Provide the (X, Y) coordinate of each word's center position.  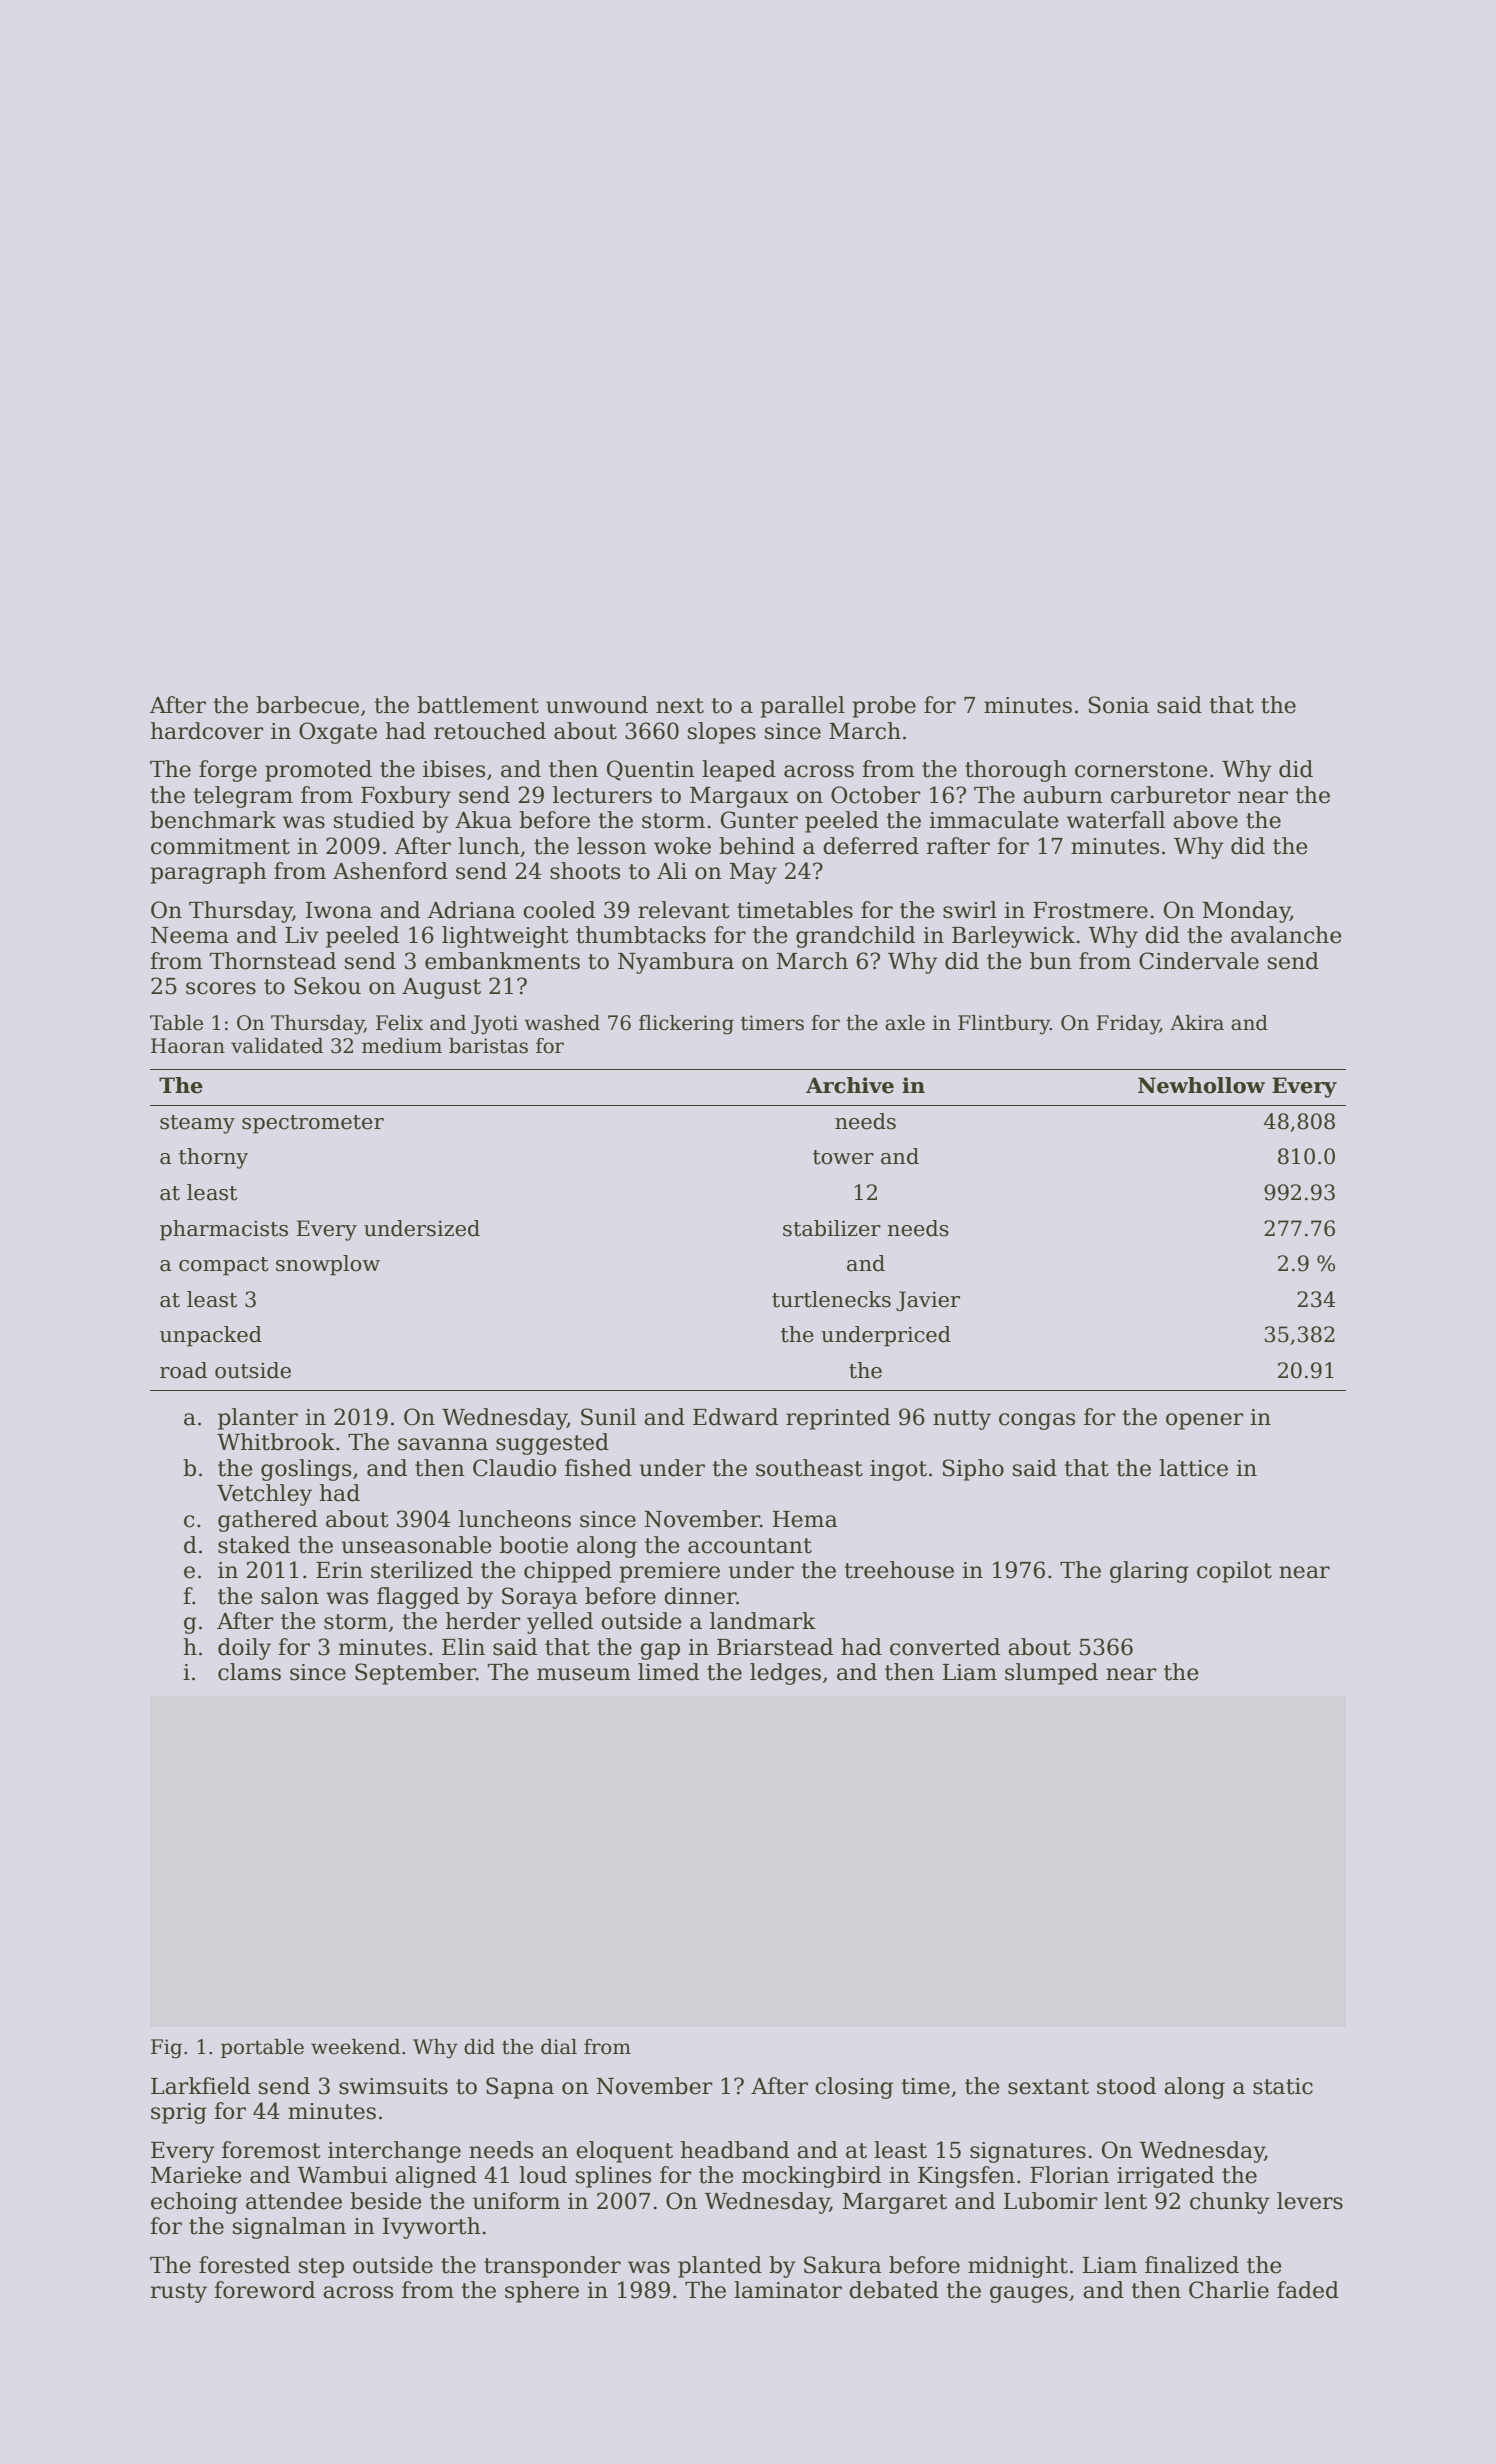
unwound (597, 705)
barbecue (307, 705)
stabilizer (832, 1228)
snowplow (328, 1265)
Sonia (1119, 705)
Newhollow (1201, 1085)
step (321, 2268)
